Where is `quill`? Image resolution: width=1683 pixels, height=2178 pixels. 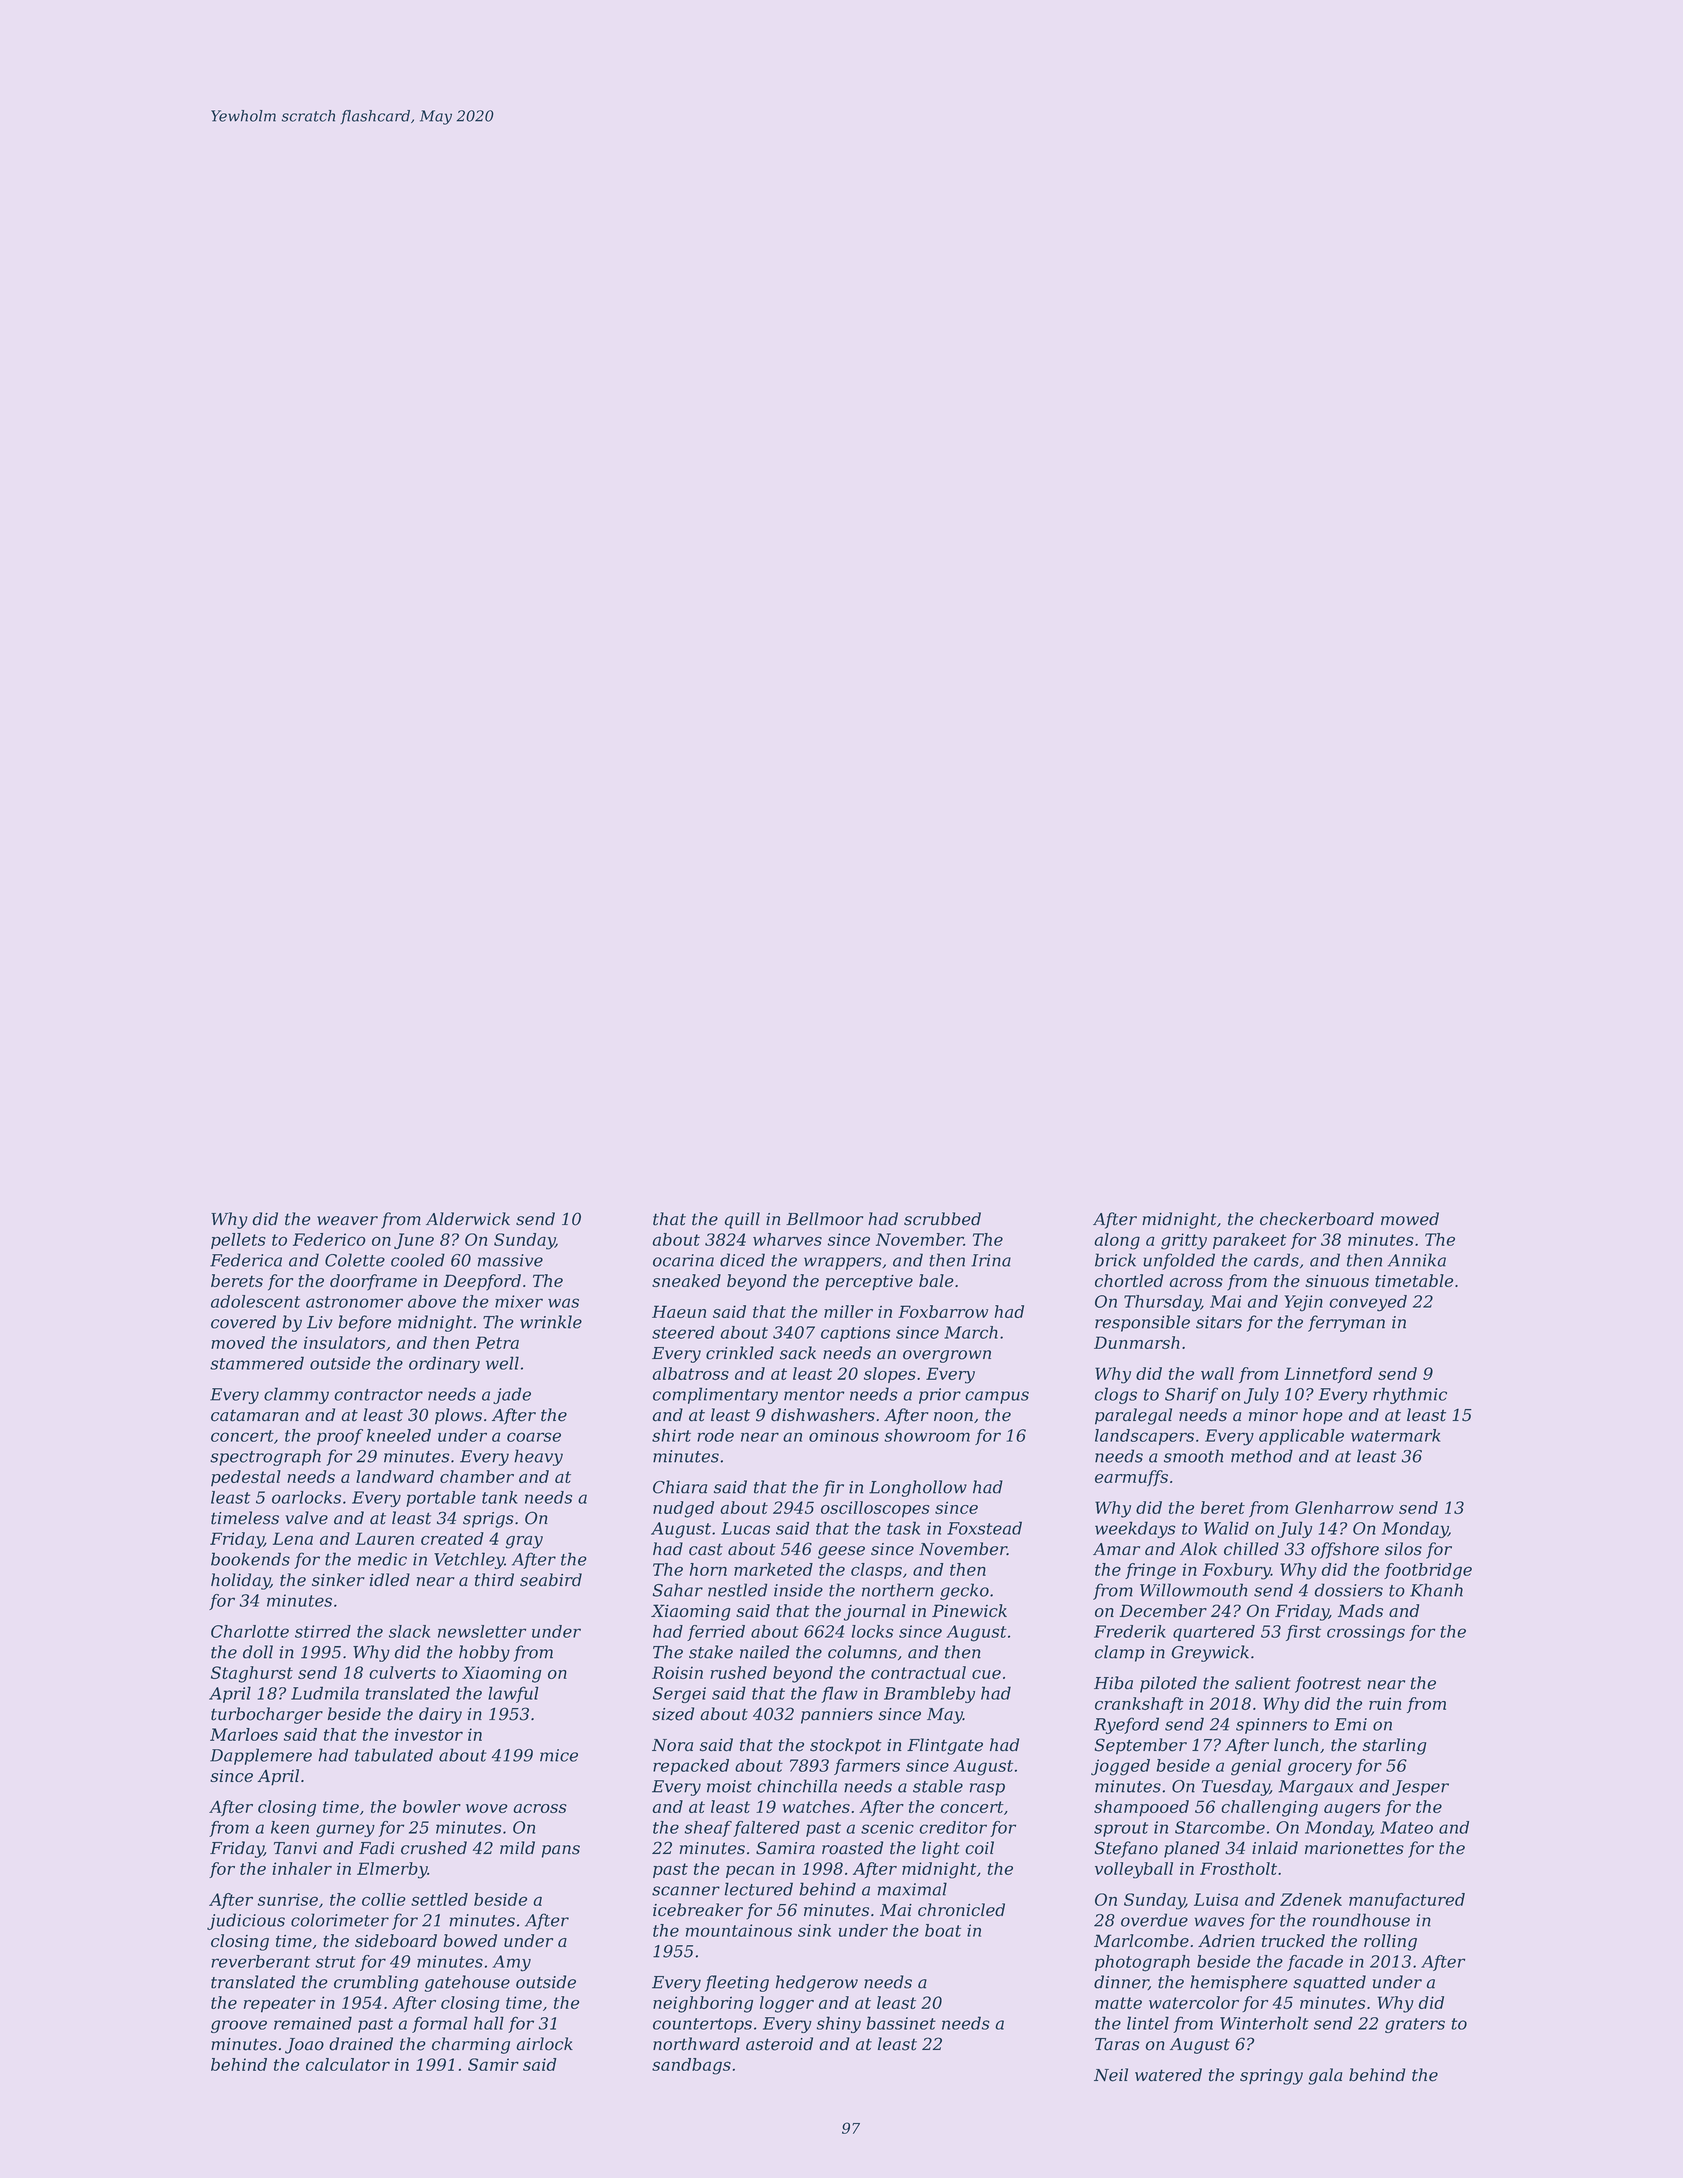 quill is located at coordinates (742, 1220).
